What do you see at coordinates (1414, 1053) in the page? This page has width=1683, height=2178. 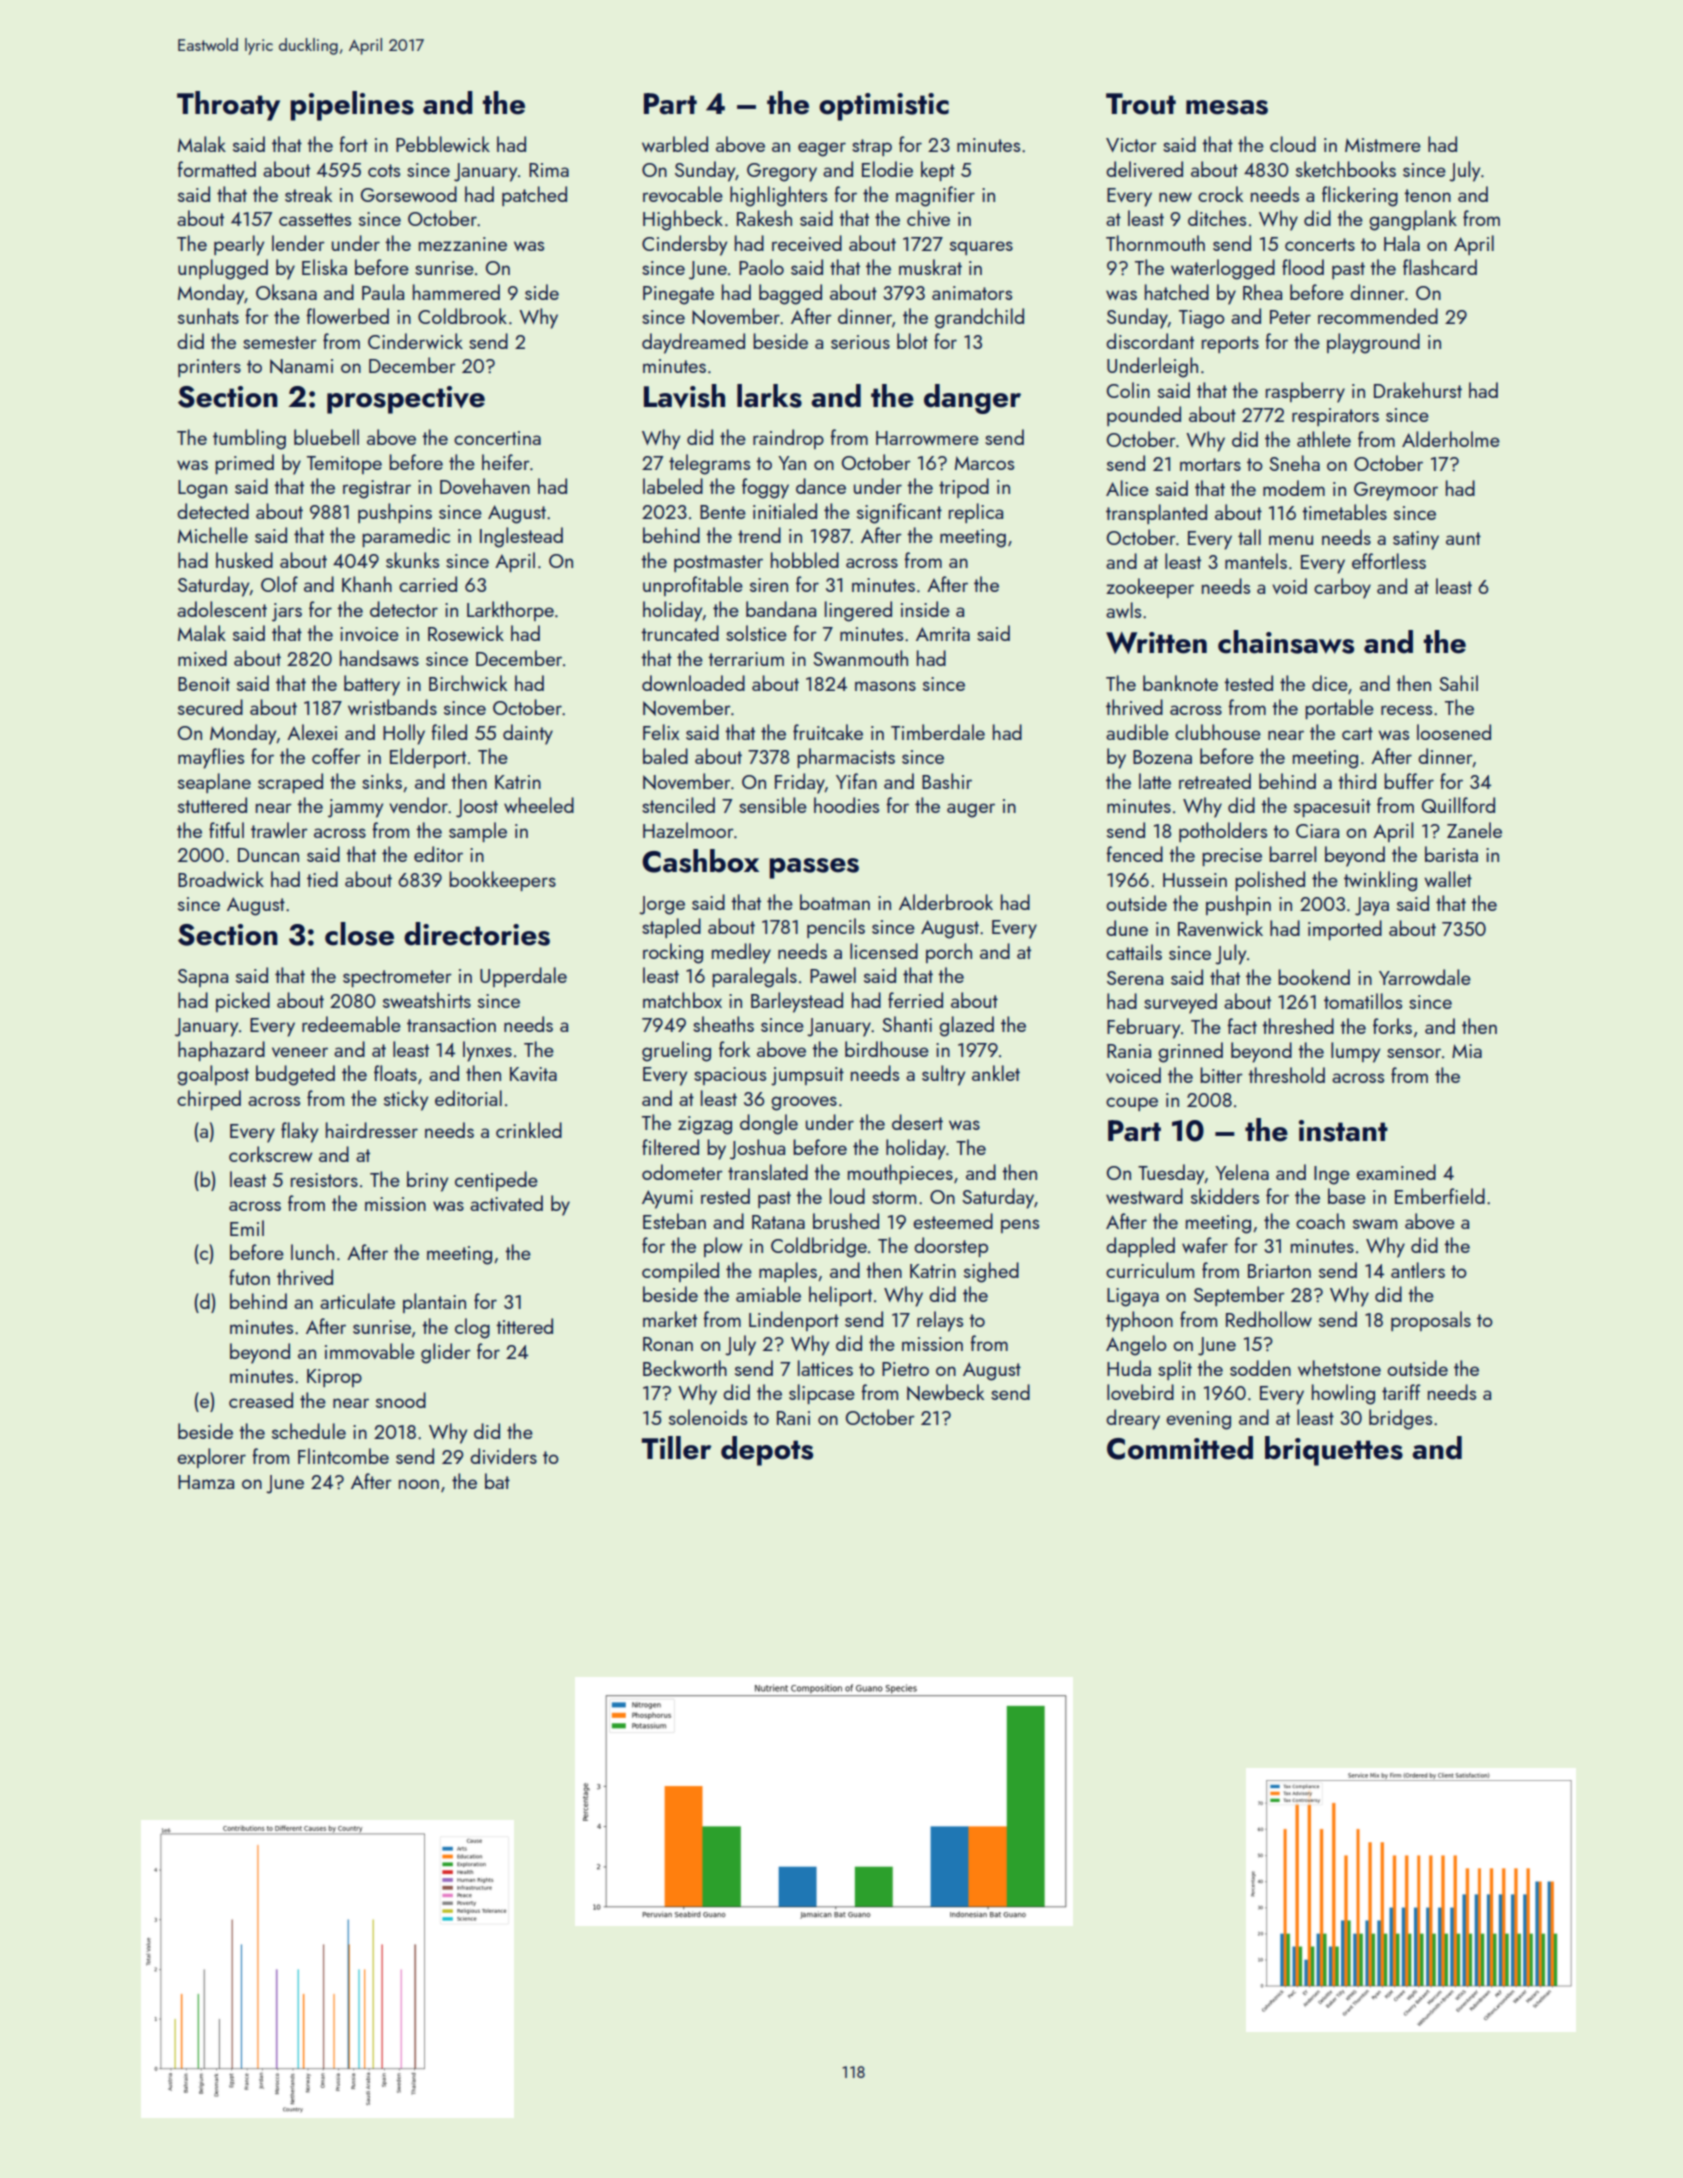 I see `sensor` at bounding box center [1414, 1053].
